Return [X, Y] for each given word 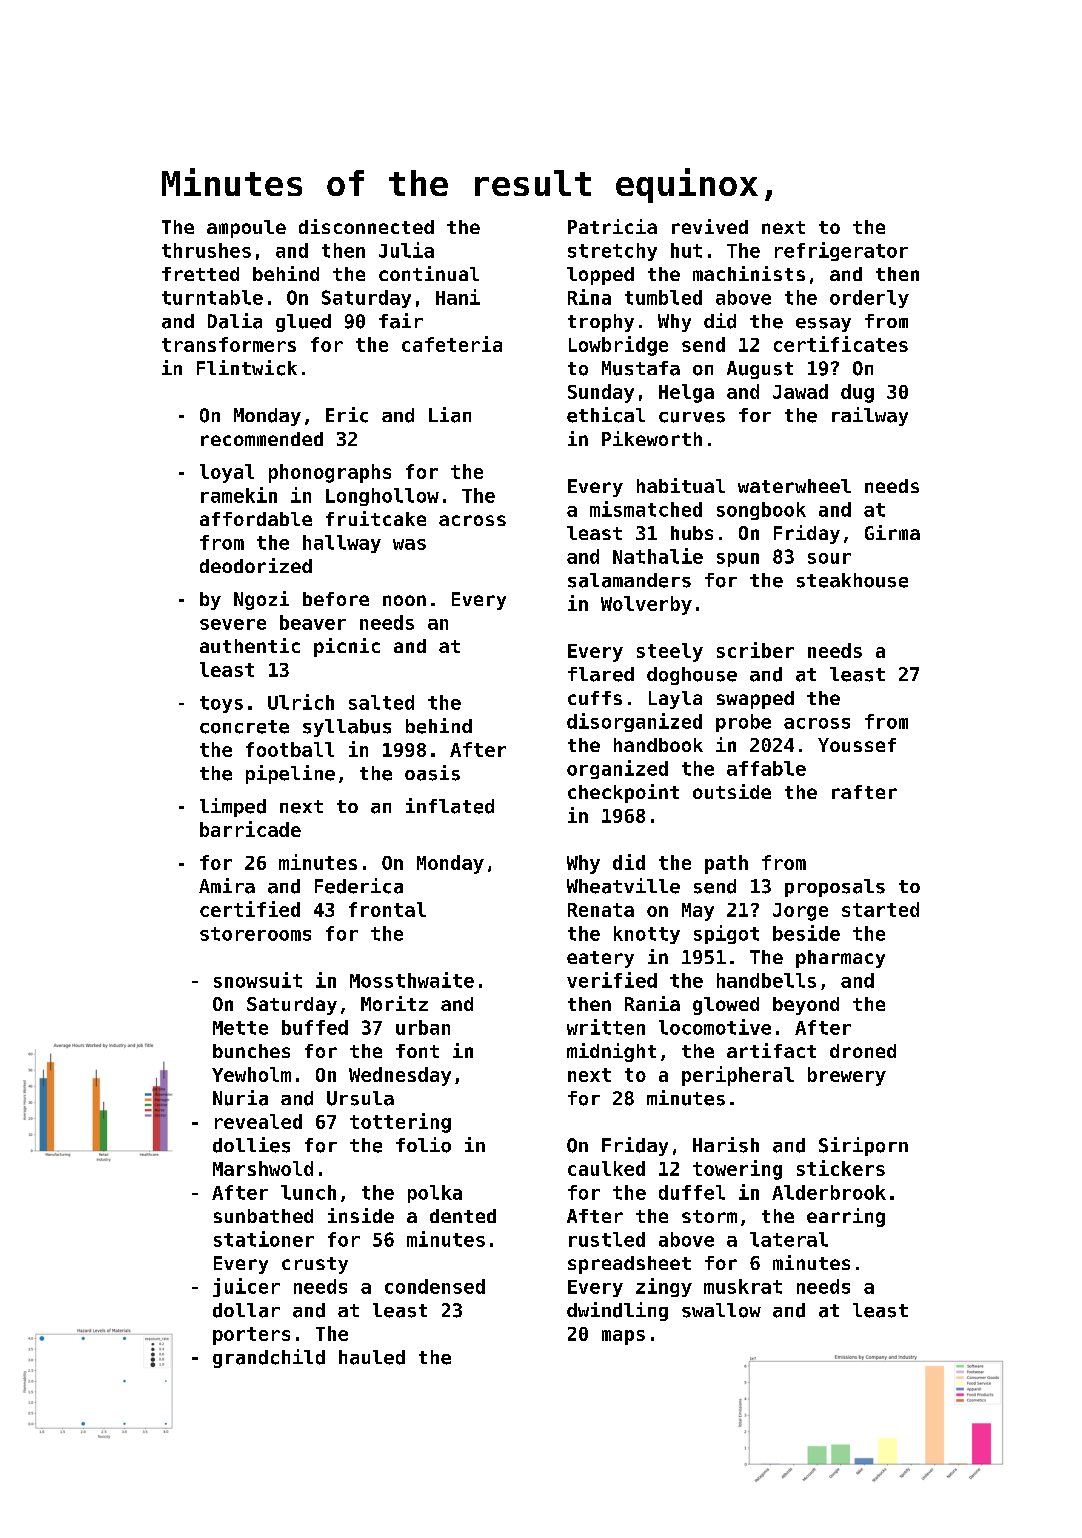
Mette [240, 1028]
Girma [892, 532]
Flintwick [247, 368]
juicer [246, 1287]
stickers [841, 1168]
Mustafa [641, 368]
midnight [611, 1052]
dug [857, 393]
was [409, 544]
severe [233, 624]
